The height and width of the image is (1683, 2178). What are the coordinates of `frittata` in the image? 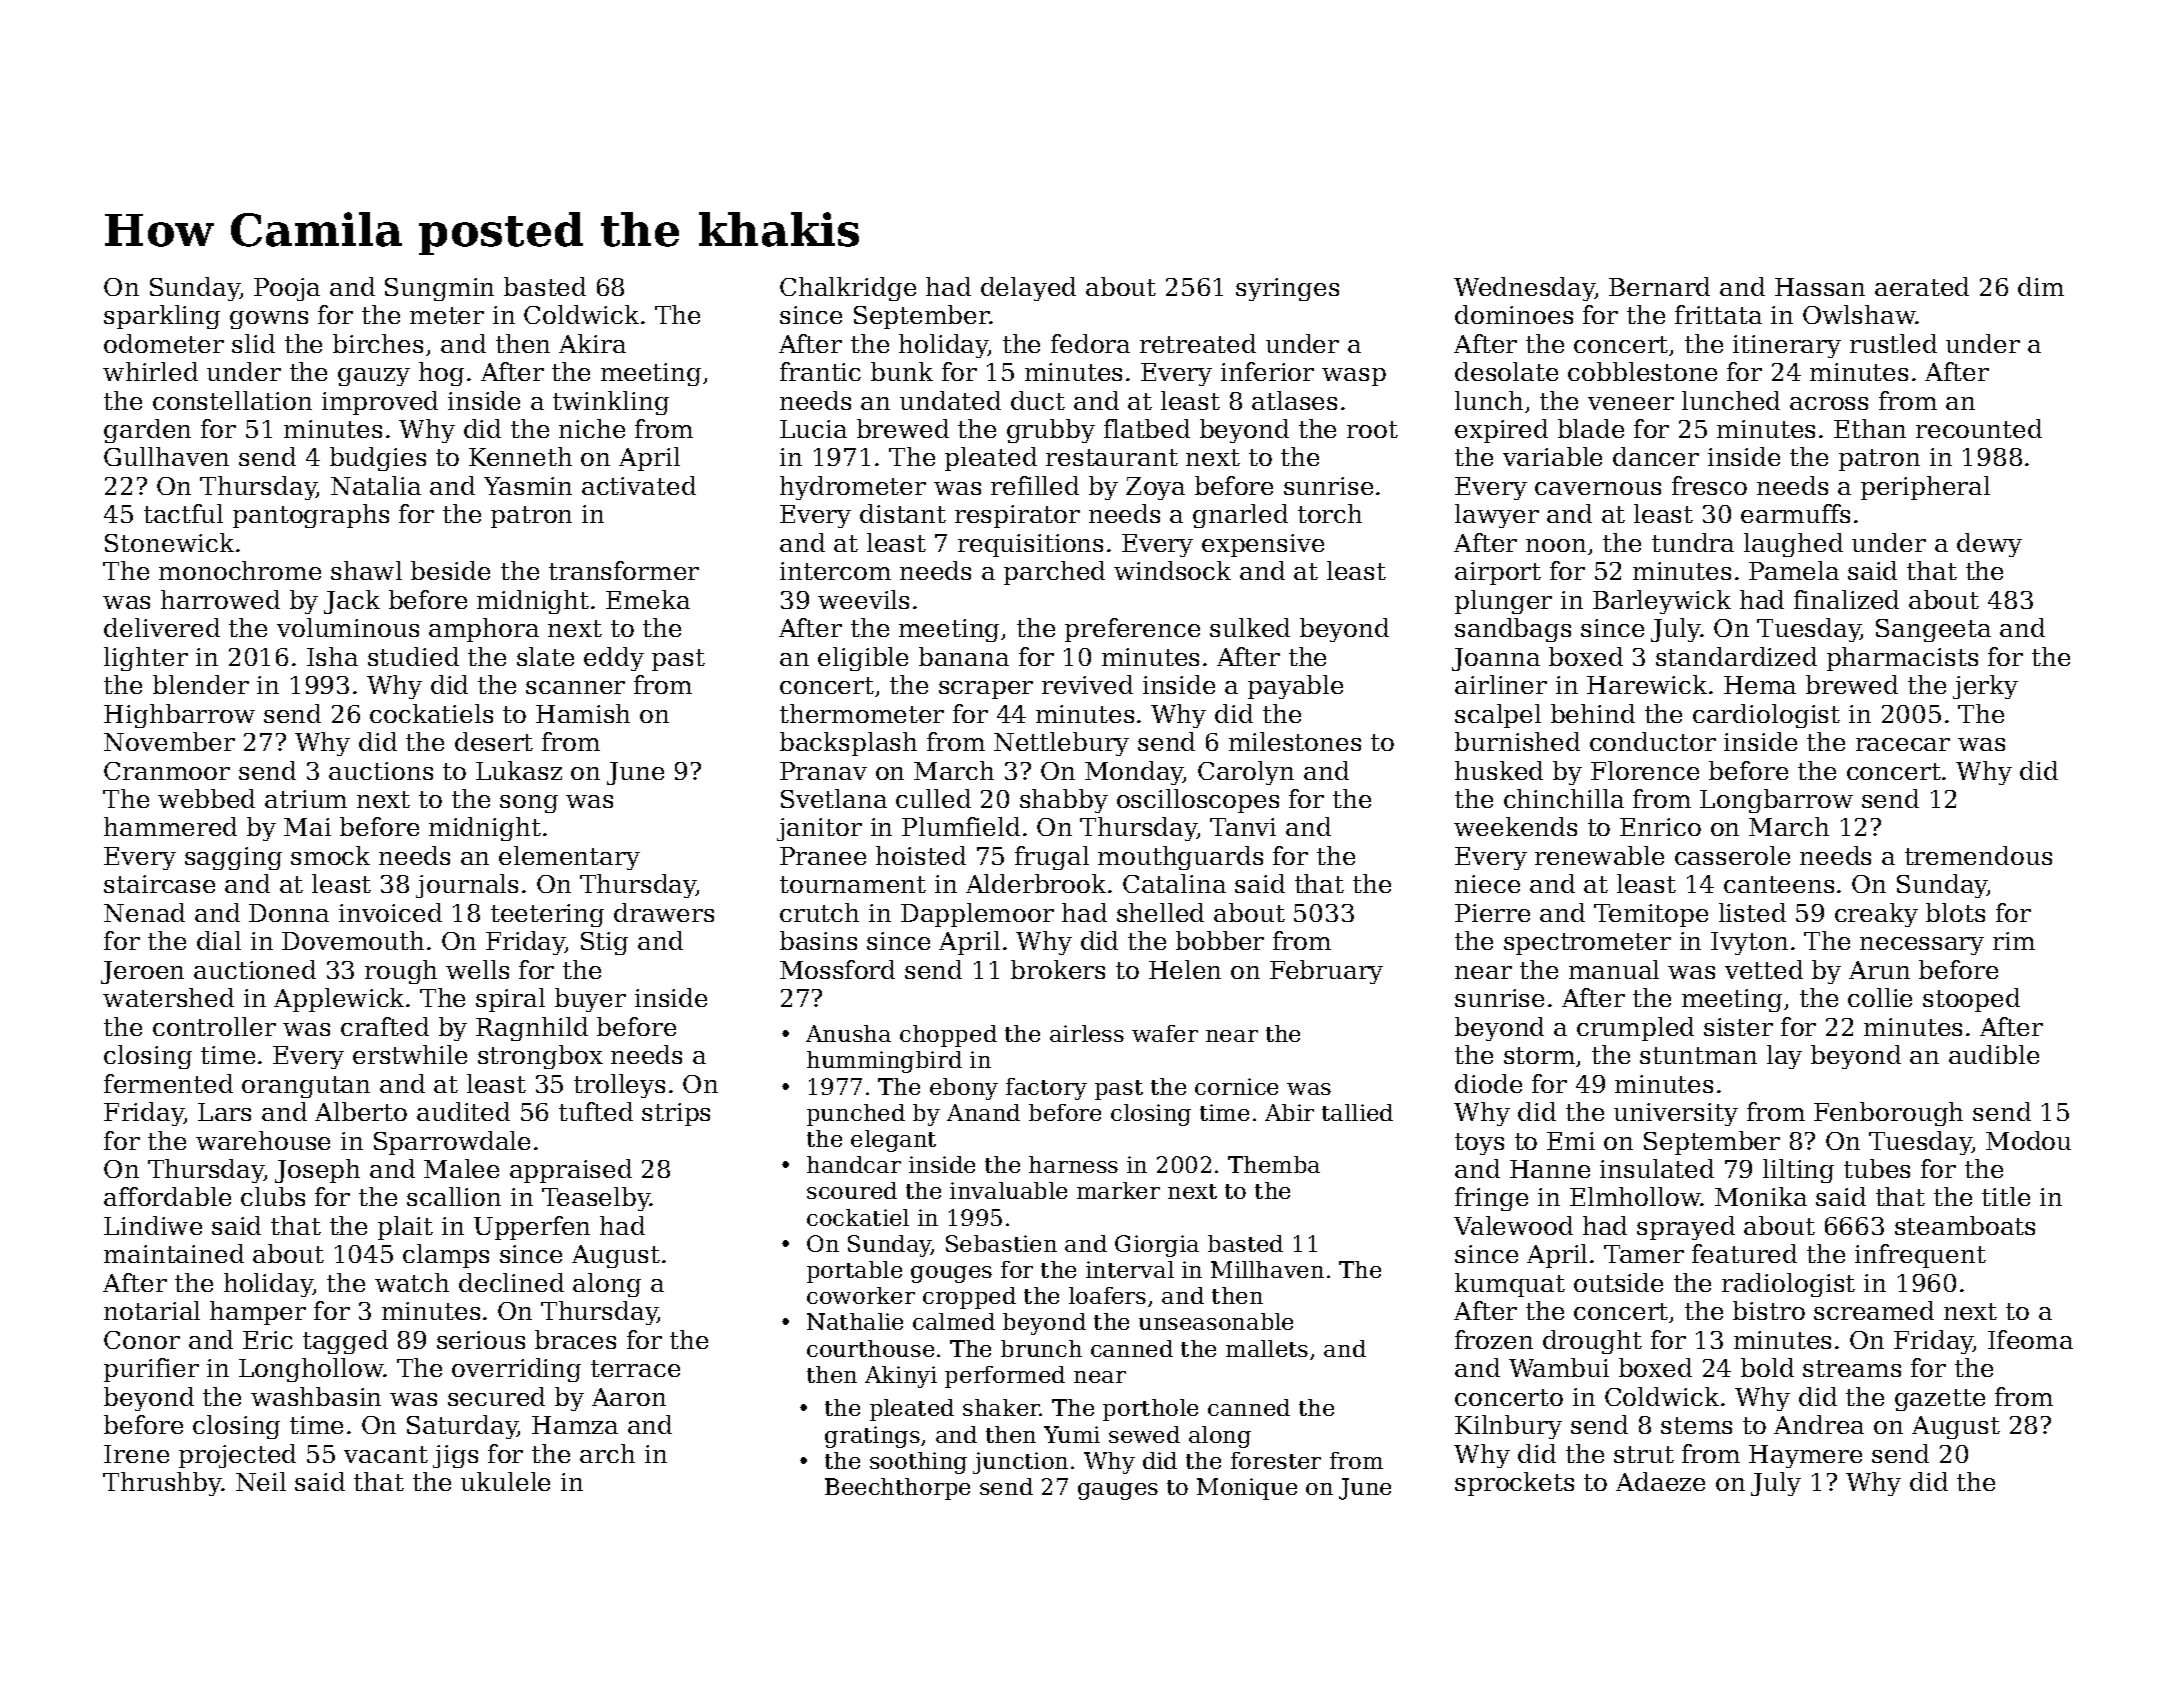 It's located at (1718, 314).
